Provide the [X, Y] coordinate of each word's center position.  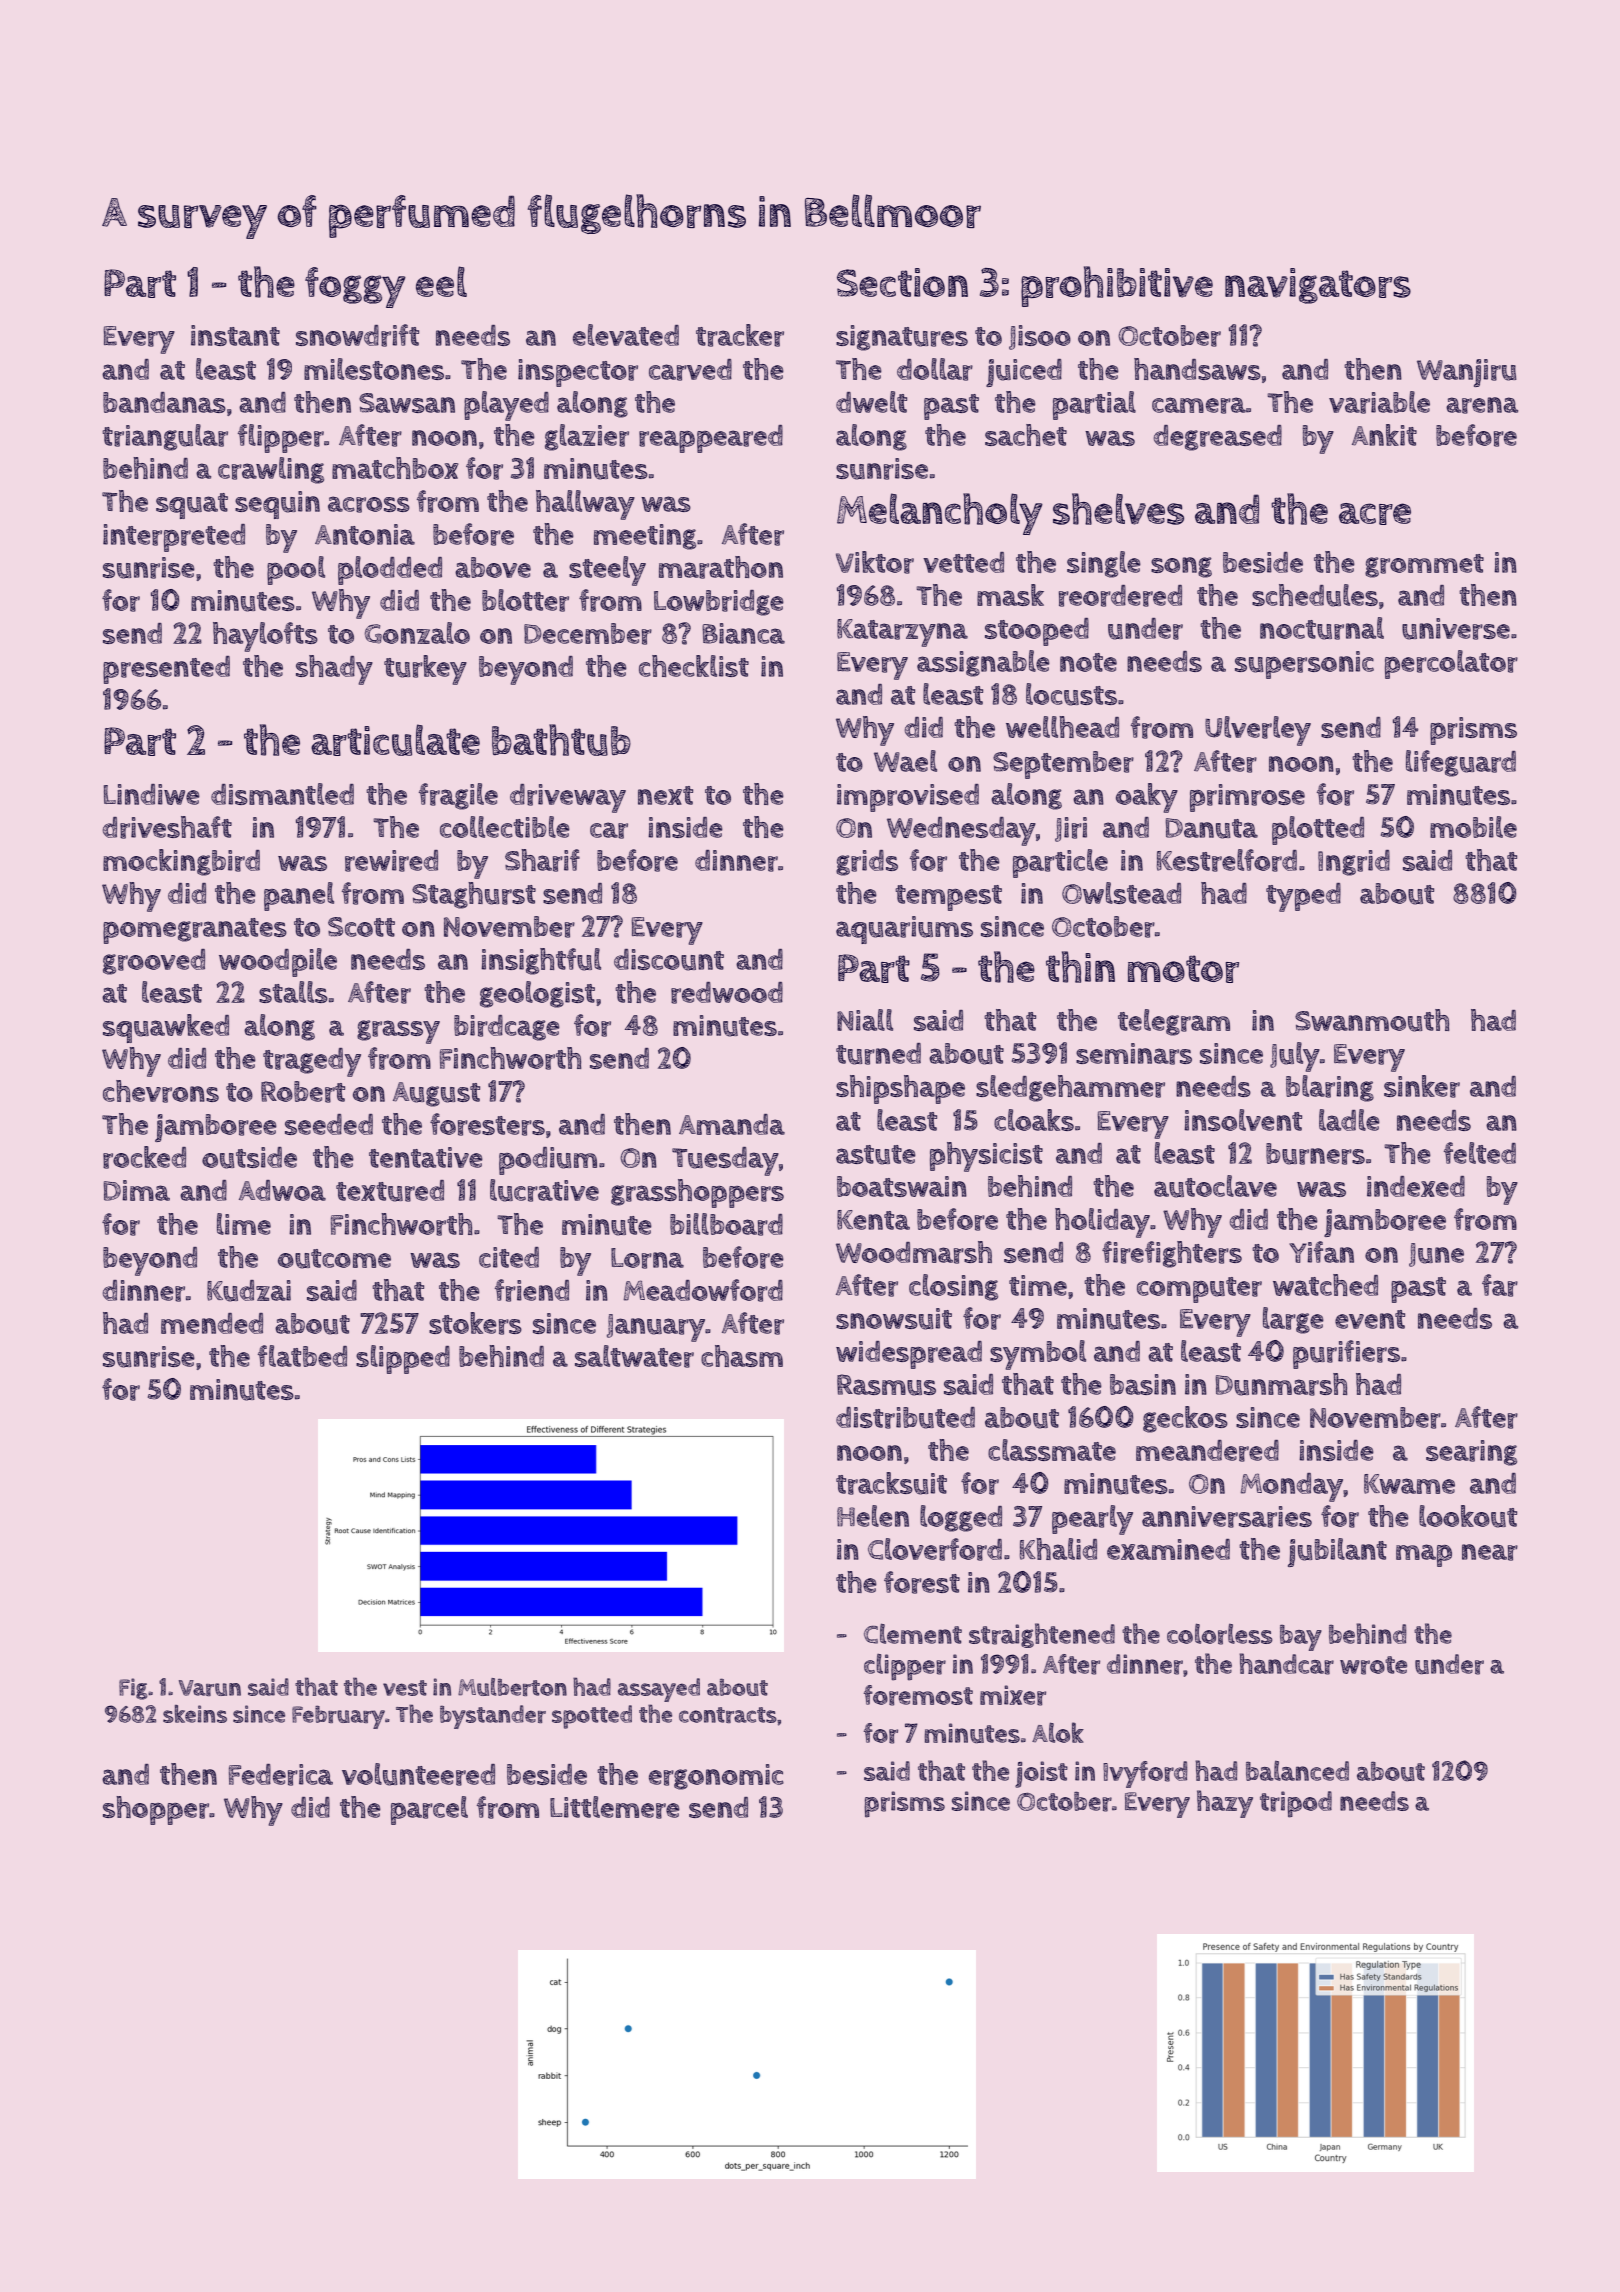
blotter [525, 600]
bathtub [561, 740]
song [1181, 567]
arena [1482, 405]
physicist [986, 1157]
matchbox [395, 468]
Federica [281, 1775]
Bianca [743, 633]
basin [1143, 1384]
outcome [334, 1259]
